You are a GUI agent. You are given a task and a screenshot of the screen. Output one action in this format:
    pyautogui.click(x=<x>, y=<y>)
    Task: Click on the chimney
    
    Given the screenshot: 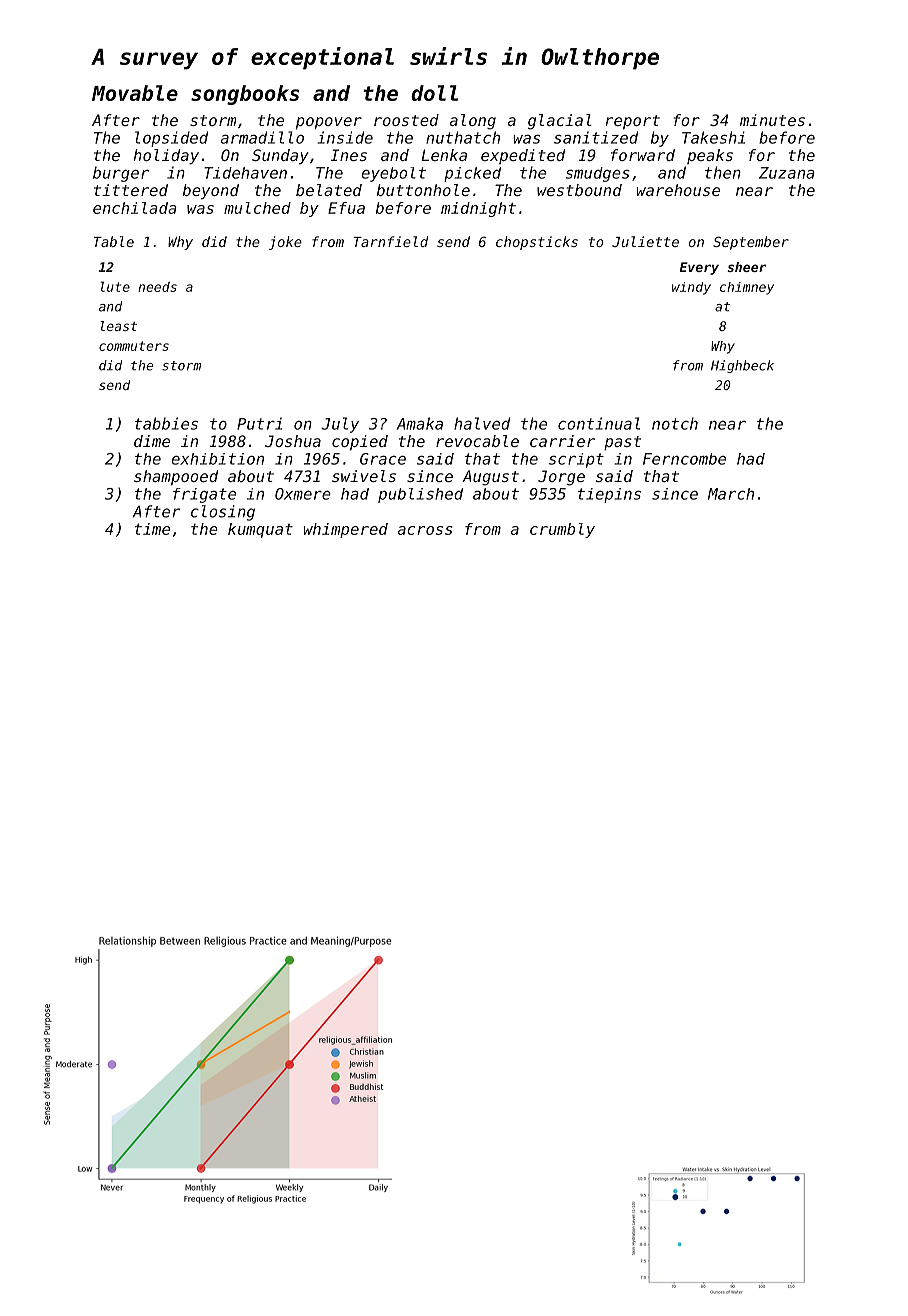 What is the action you would take?
    pyautogui.click(x=747, y=288)
